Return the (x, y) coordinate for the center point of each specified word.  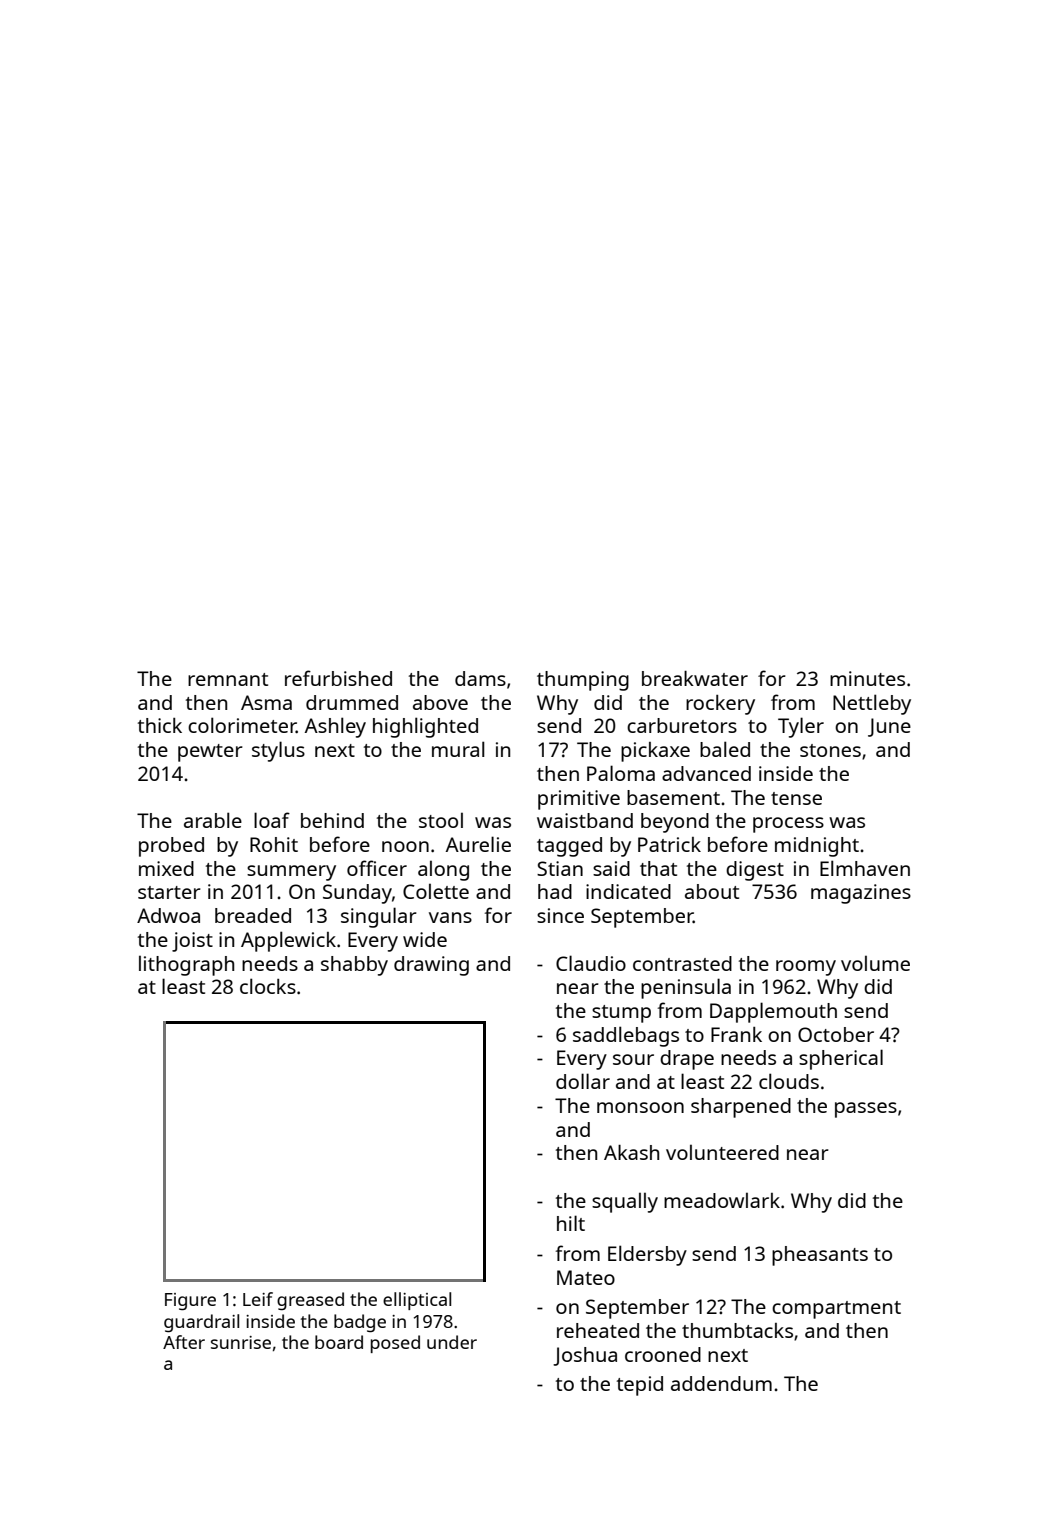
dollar (583, 1081)
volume (875, 963)
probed (171, 847)
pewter (210, 753)
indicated (628, 891)
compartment (836, 1310)
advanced (706, 773)
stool (441, 820)
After (184, 1342)
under (452, 1342)
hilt (571, 1223)
